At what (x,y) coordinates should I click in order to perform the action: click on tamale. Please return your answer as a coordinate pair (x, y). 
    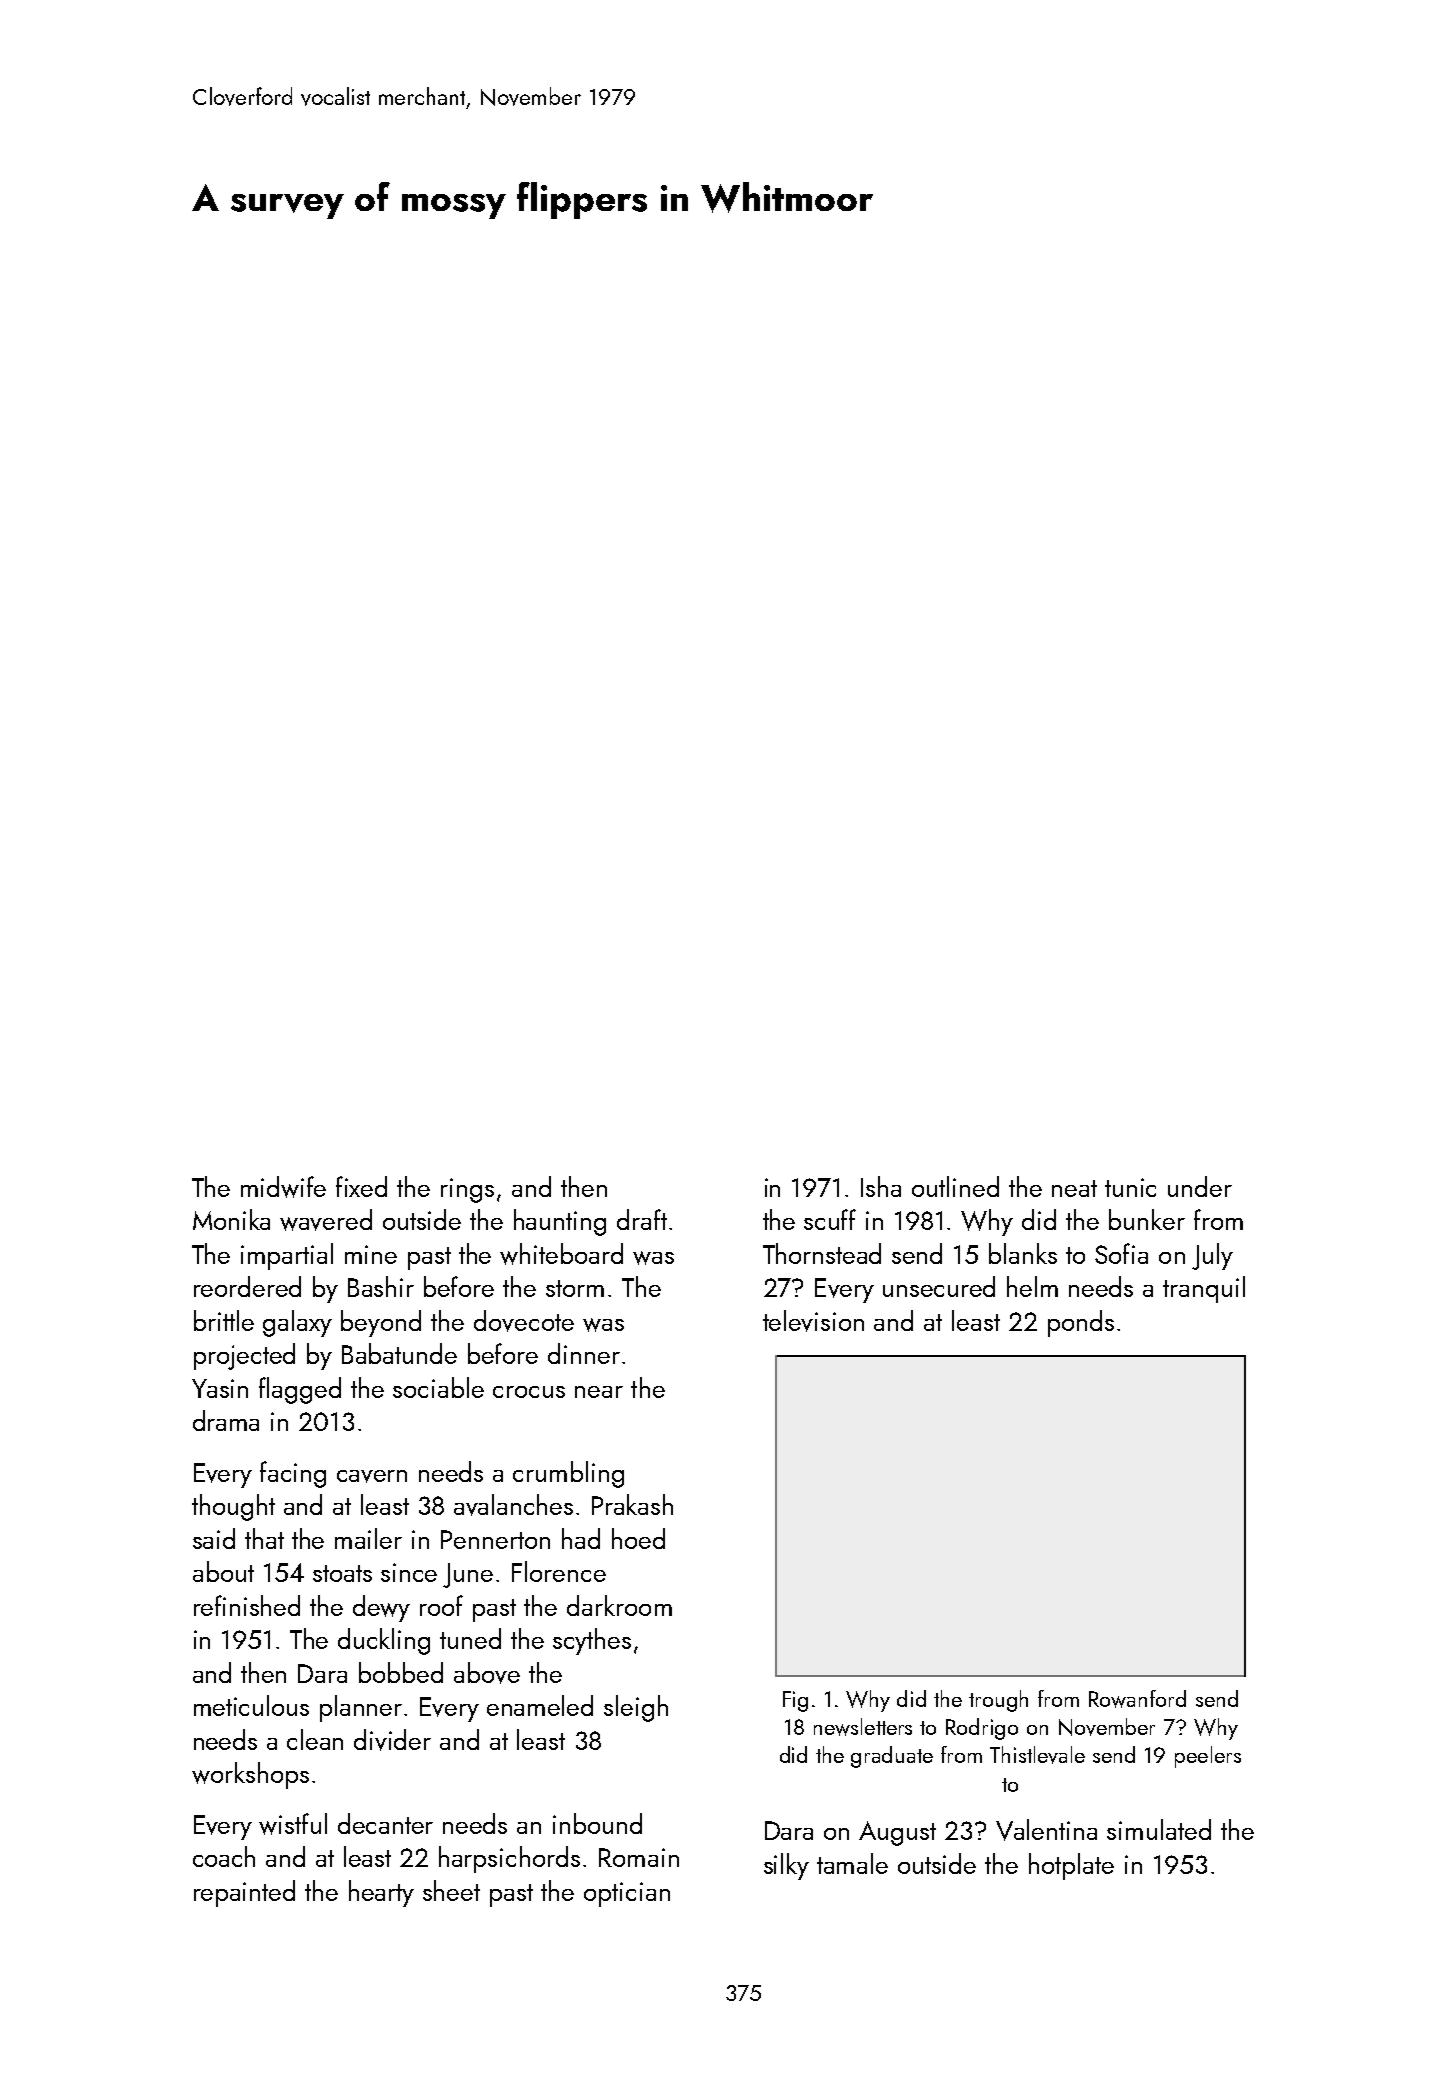
    Looking at the image, I should click on (852, 1863).
